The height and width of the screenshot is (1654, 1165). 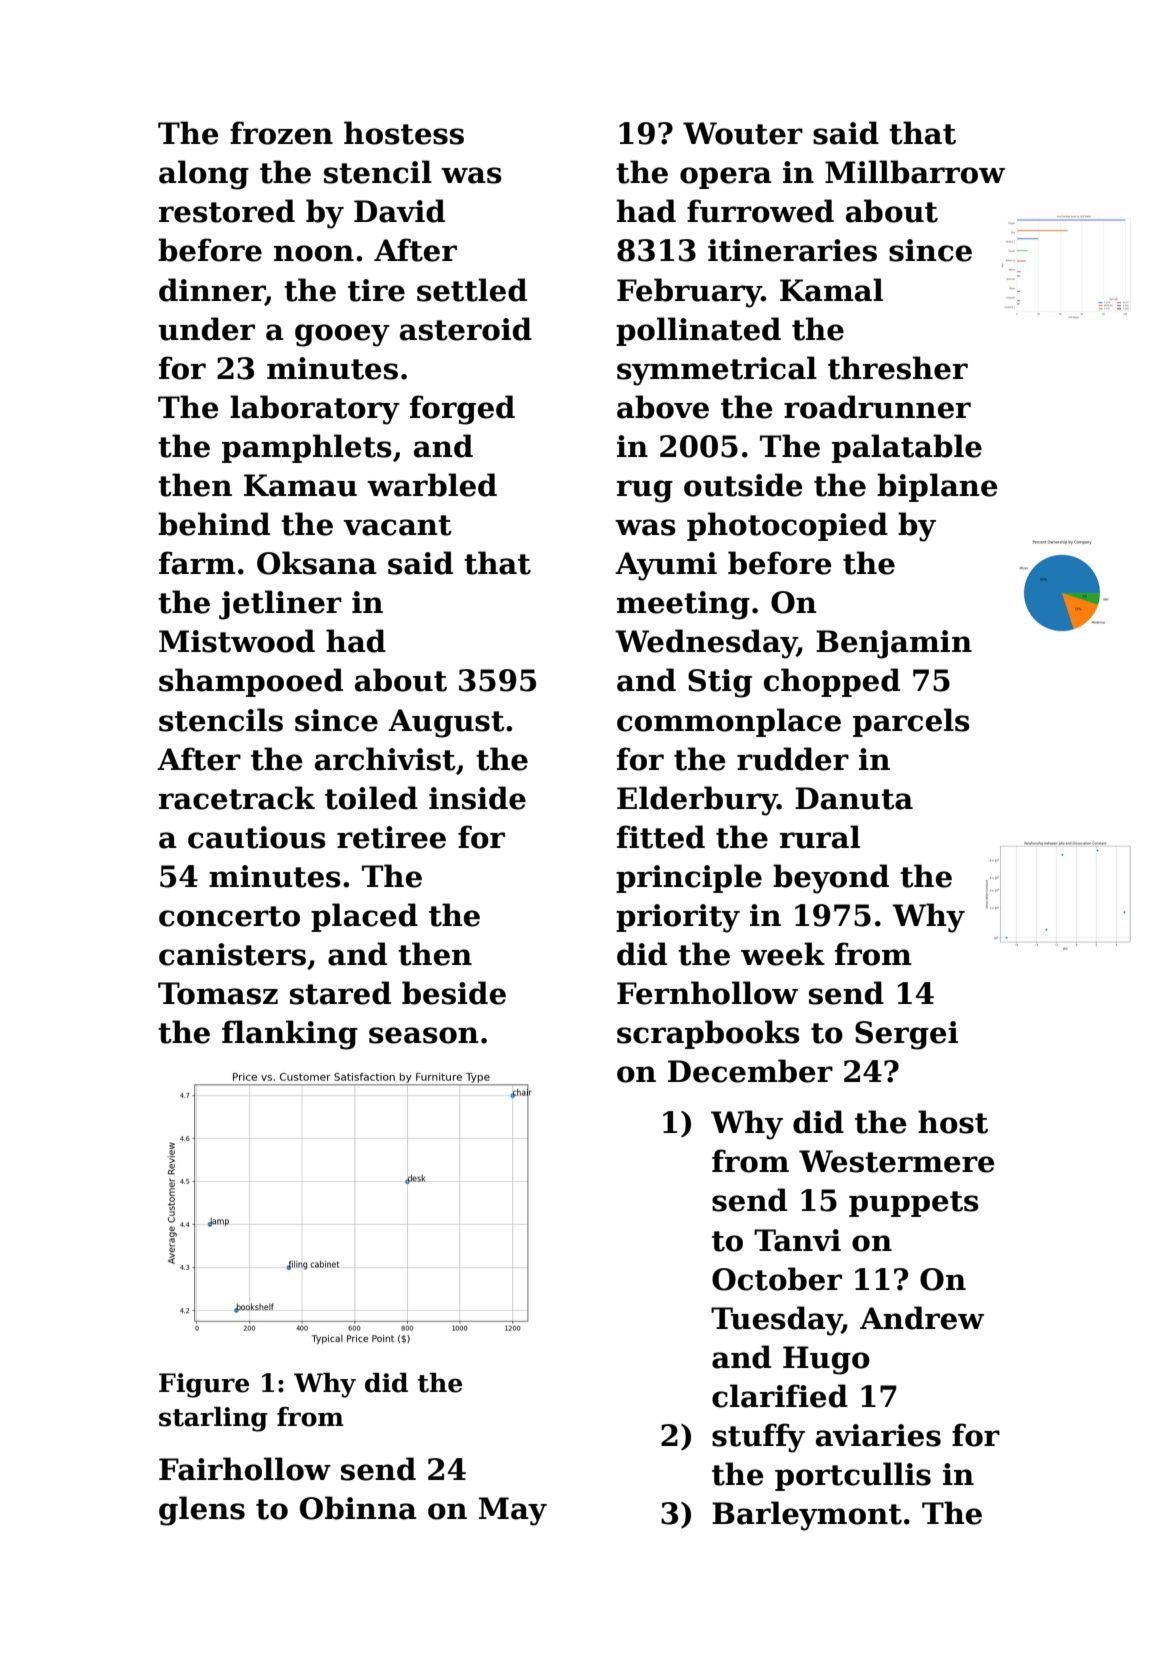 I want to click on Elderbury, so click(x=697, y=801).
